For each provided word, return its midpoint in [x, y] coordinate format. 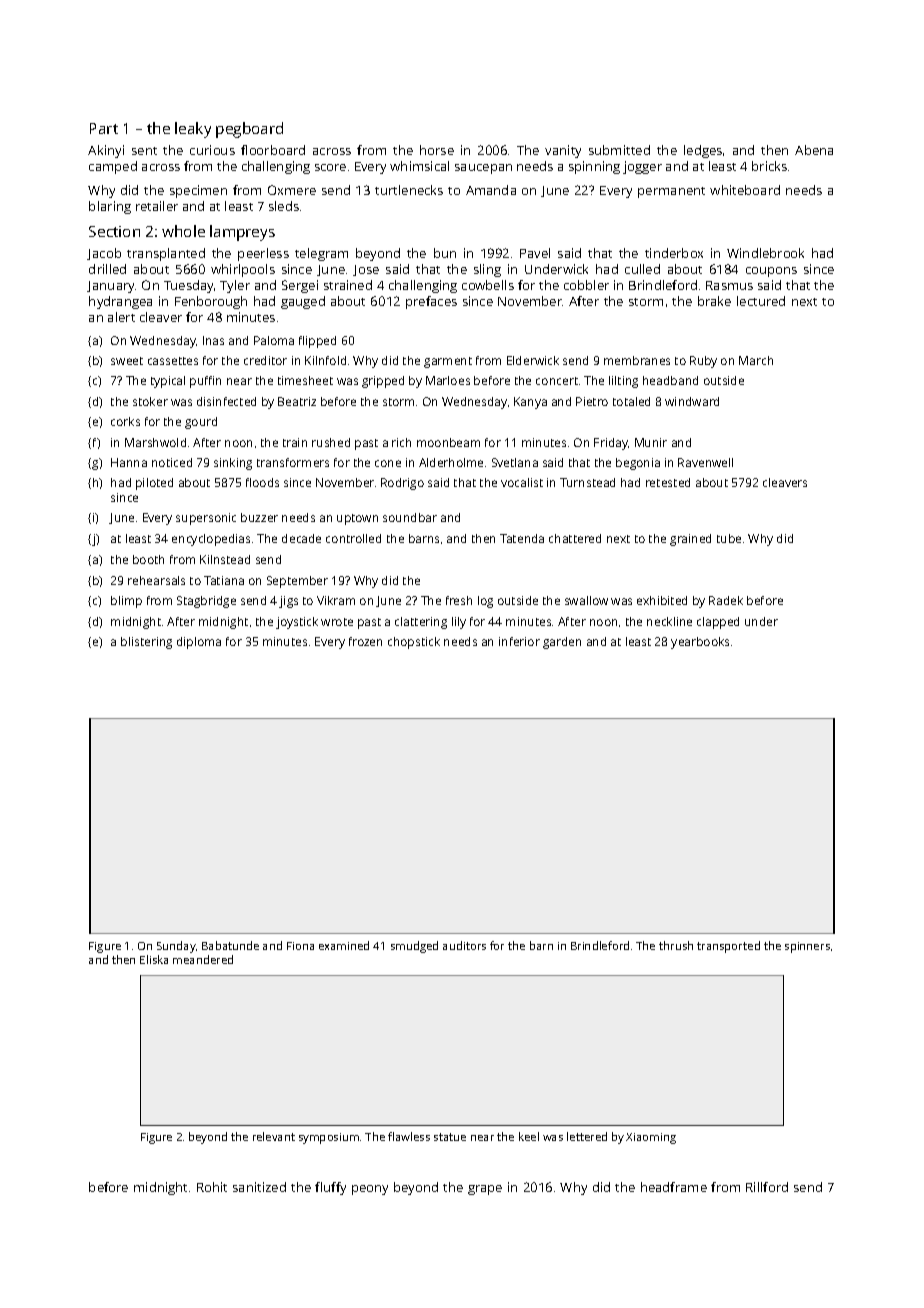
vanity [563, 151]
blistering [146, 643]
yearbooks [700, 643]
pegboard [249, 130]
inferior [519, 641]
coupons [771, 272]
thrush [676, 945]
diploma [199, 643]
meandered [203, 959]
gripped [383, 382]
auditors [464, 945]
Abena [814, 150]
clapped [718, 623]
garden [562, 643]
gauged [303, 302]
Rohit [212, 1187]
